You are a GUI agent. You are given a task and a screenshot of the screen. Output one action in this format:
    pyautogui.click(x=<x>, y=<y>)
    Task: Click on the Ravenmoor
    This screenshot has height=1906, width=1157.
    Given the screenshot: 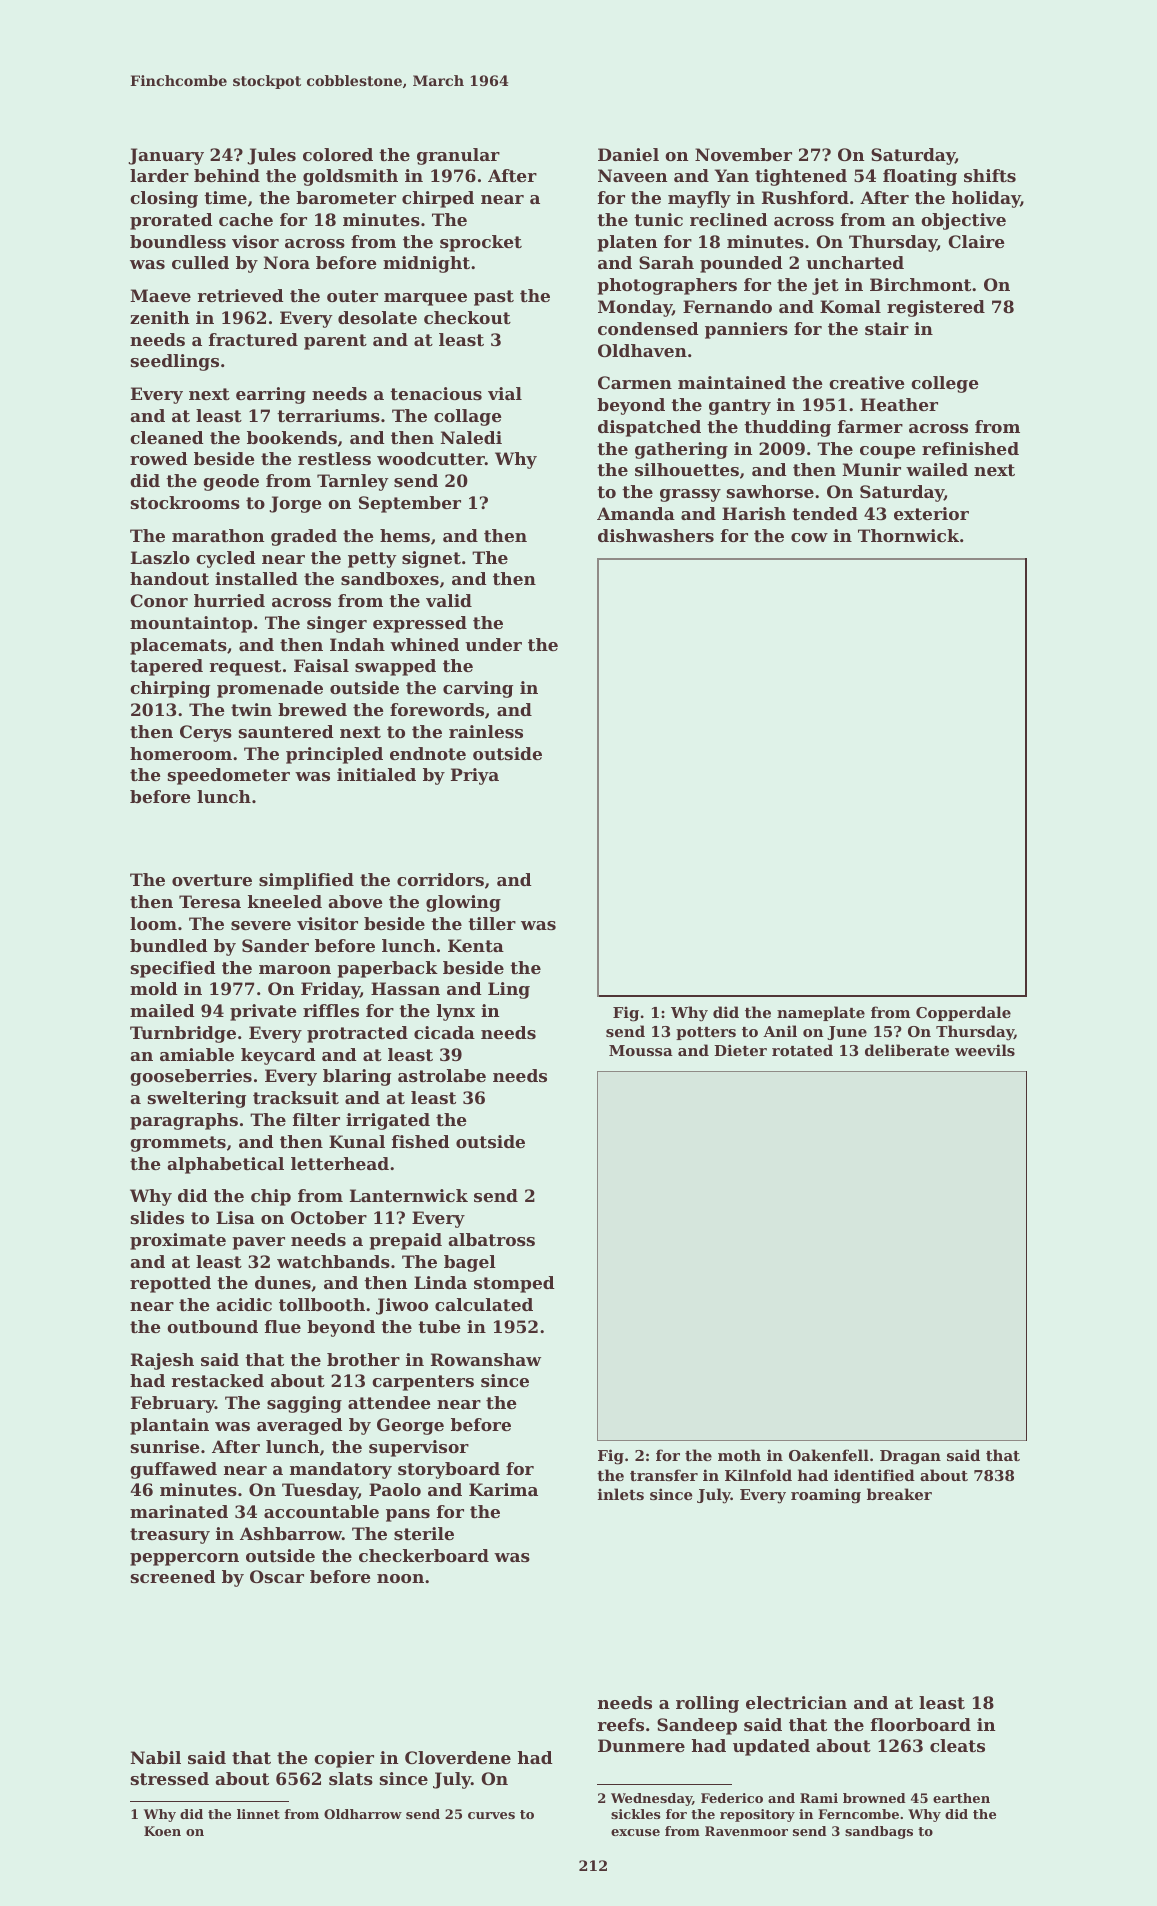 What is the action you would take?
    pyautogui.click(x=746, y=1831)
